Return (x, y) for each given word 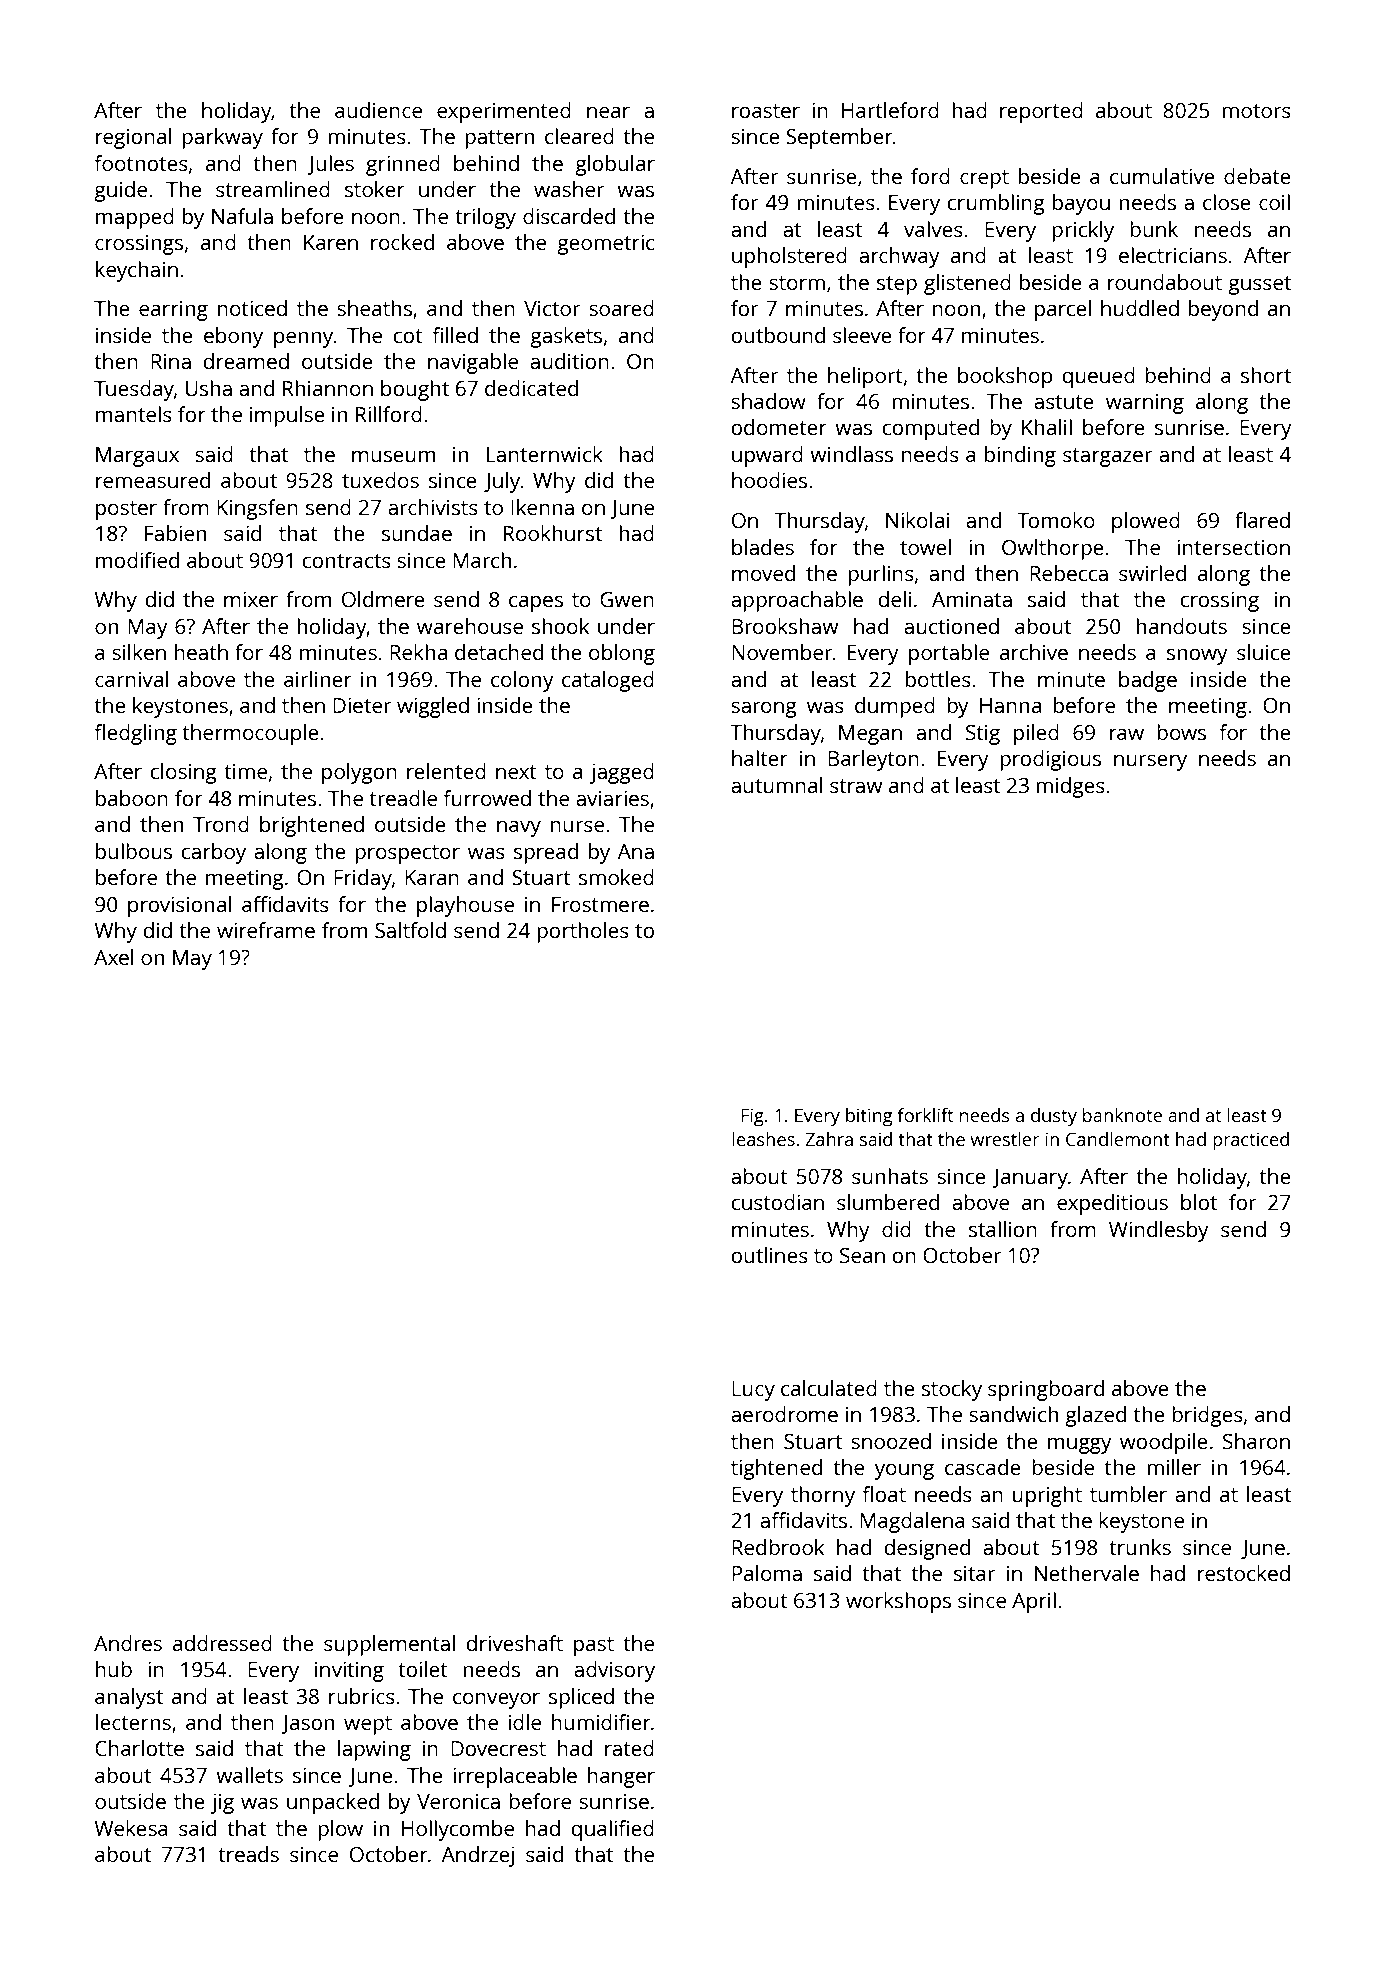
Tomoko (1056, 520)
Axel (114, 957)
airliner (318, 679)
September (839, 138)
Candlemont (1118, 1139)
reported (1041, 112)
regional (134, 138)
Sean (862, 1255)
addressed (222, 1643)
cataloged (608, 681)
